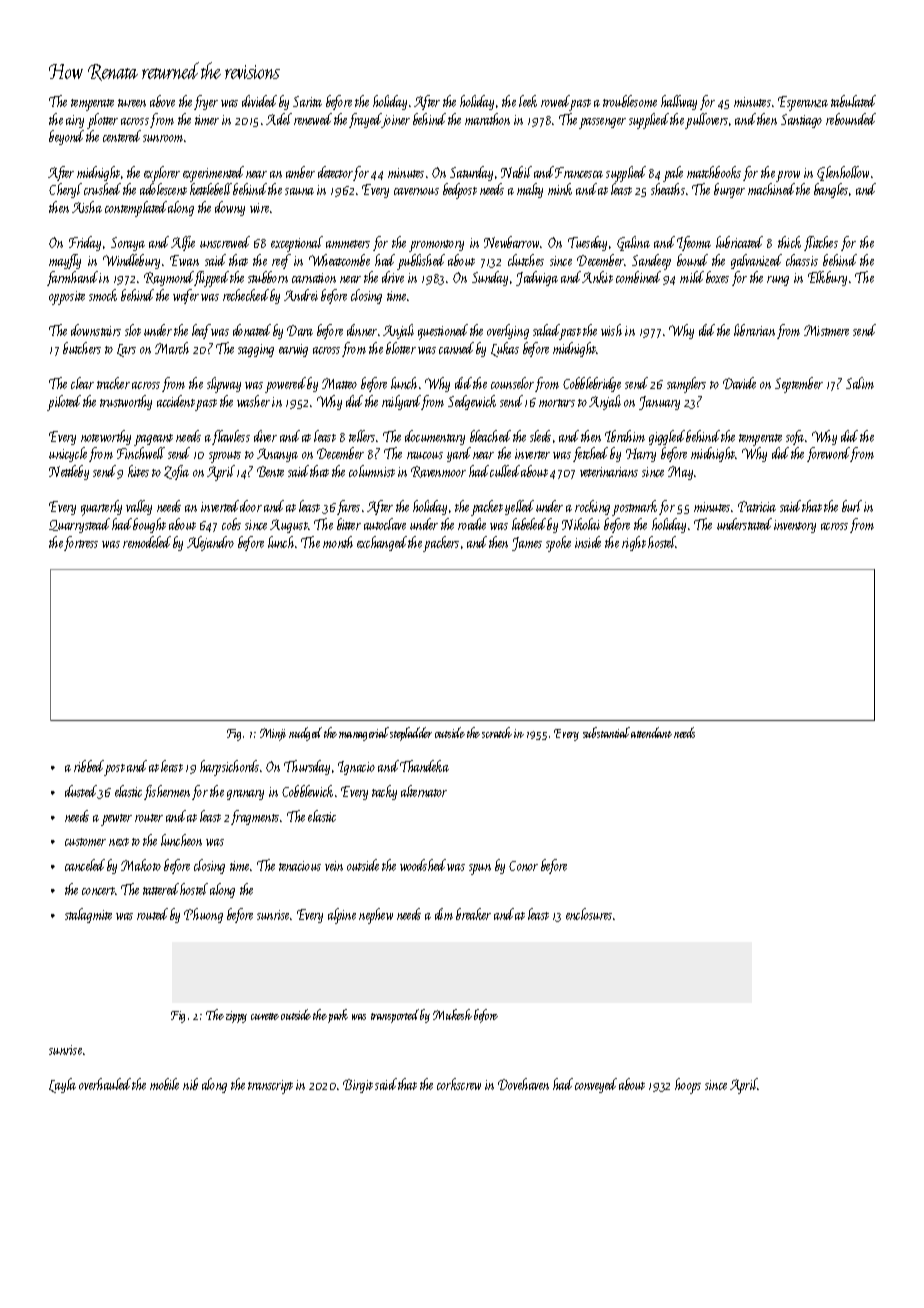 The height and width of the screenshot is (1308, 924). What do you see at coordinates (89, 766) in the screenshot?
I see `ribbed` at bounding box center [89, 766].
